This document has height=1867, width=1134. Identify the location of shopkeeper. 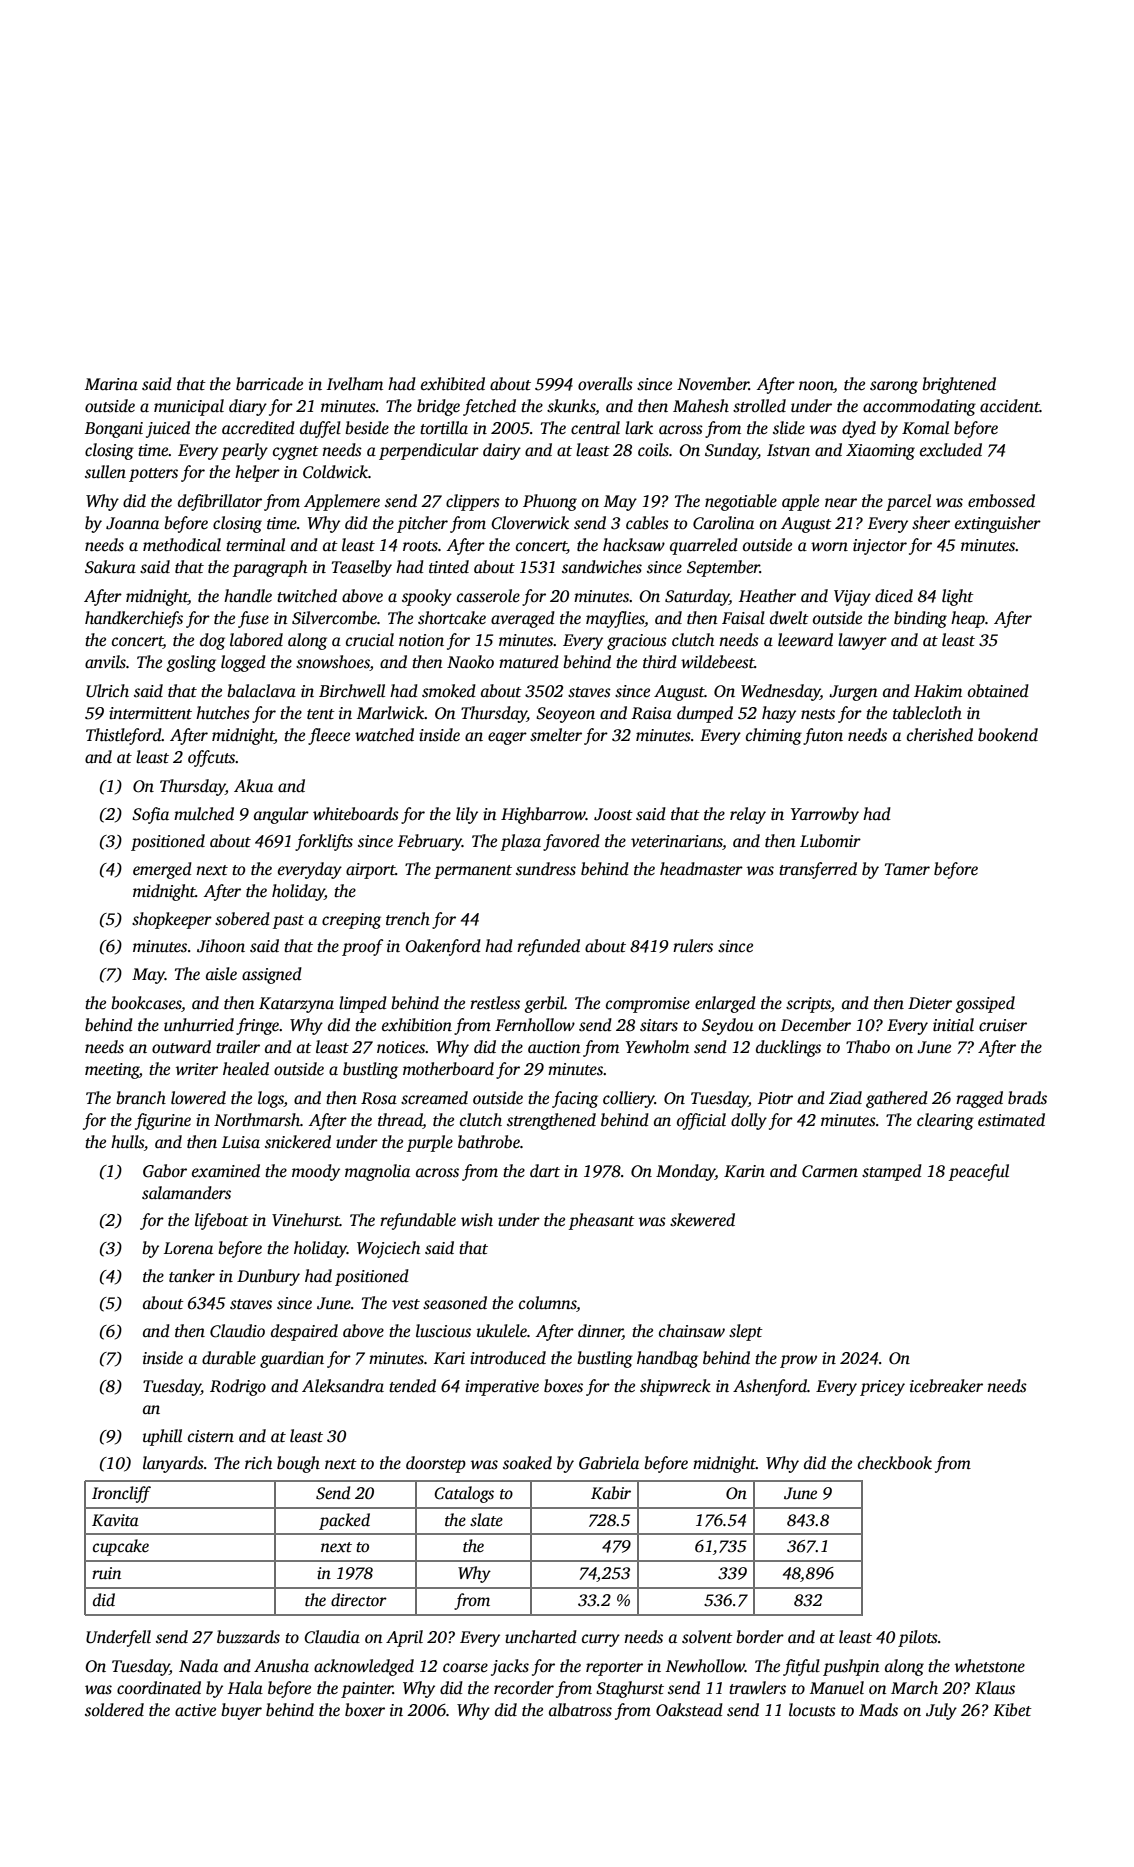
(172, 920).
